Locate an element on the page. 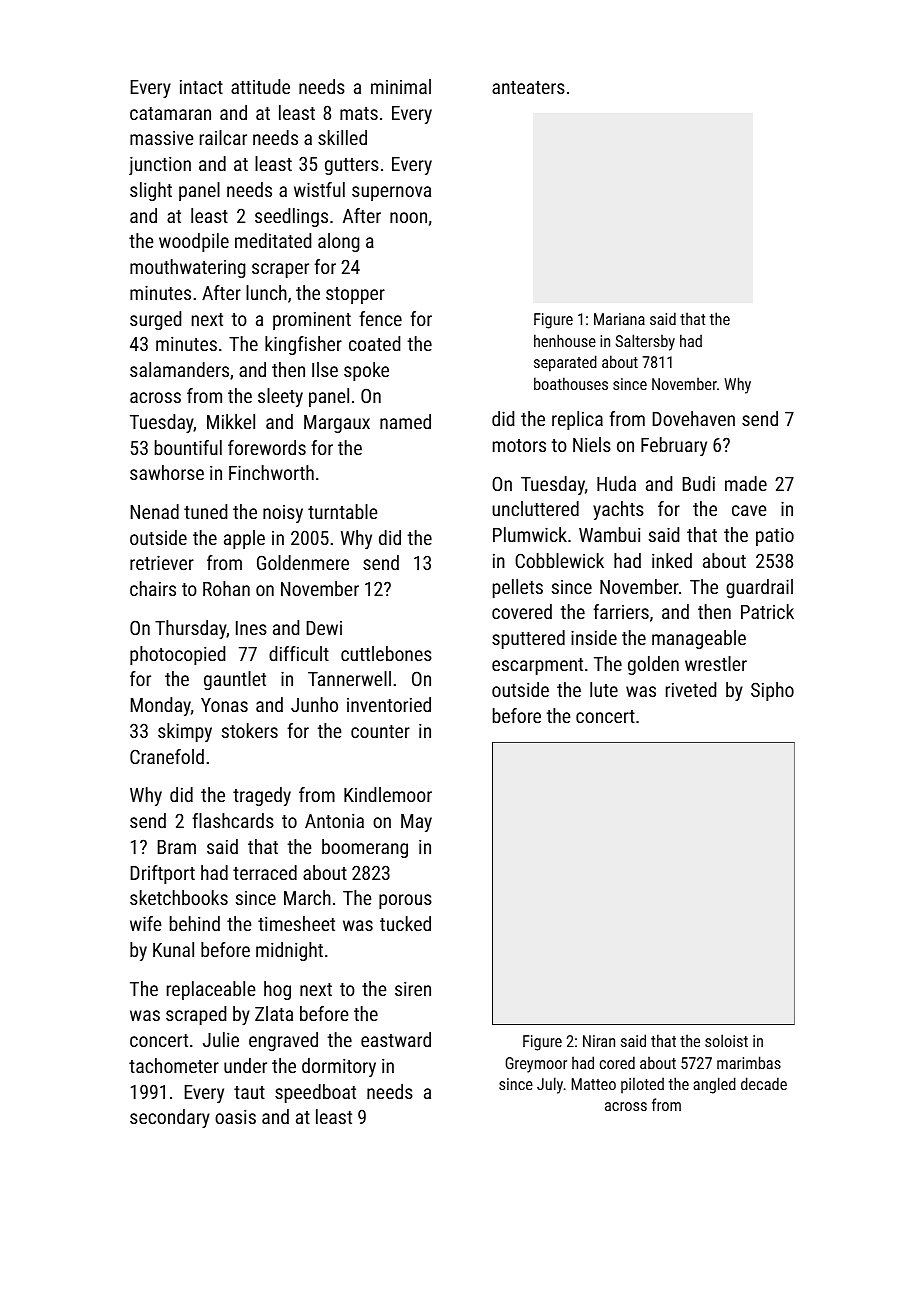 This document has height=1311, width=924. salamanders is located at coordinates (179, 369).
